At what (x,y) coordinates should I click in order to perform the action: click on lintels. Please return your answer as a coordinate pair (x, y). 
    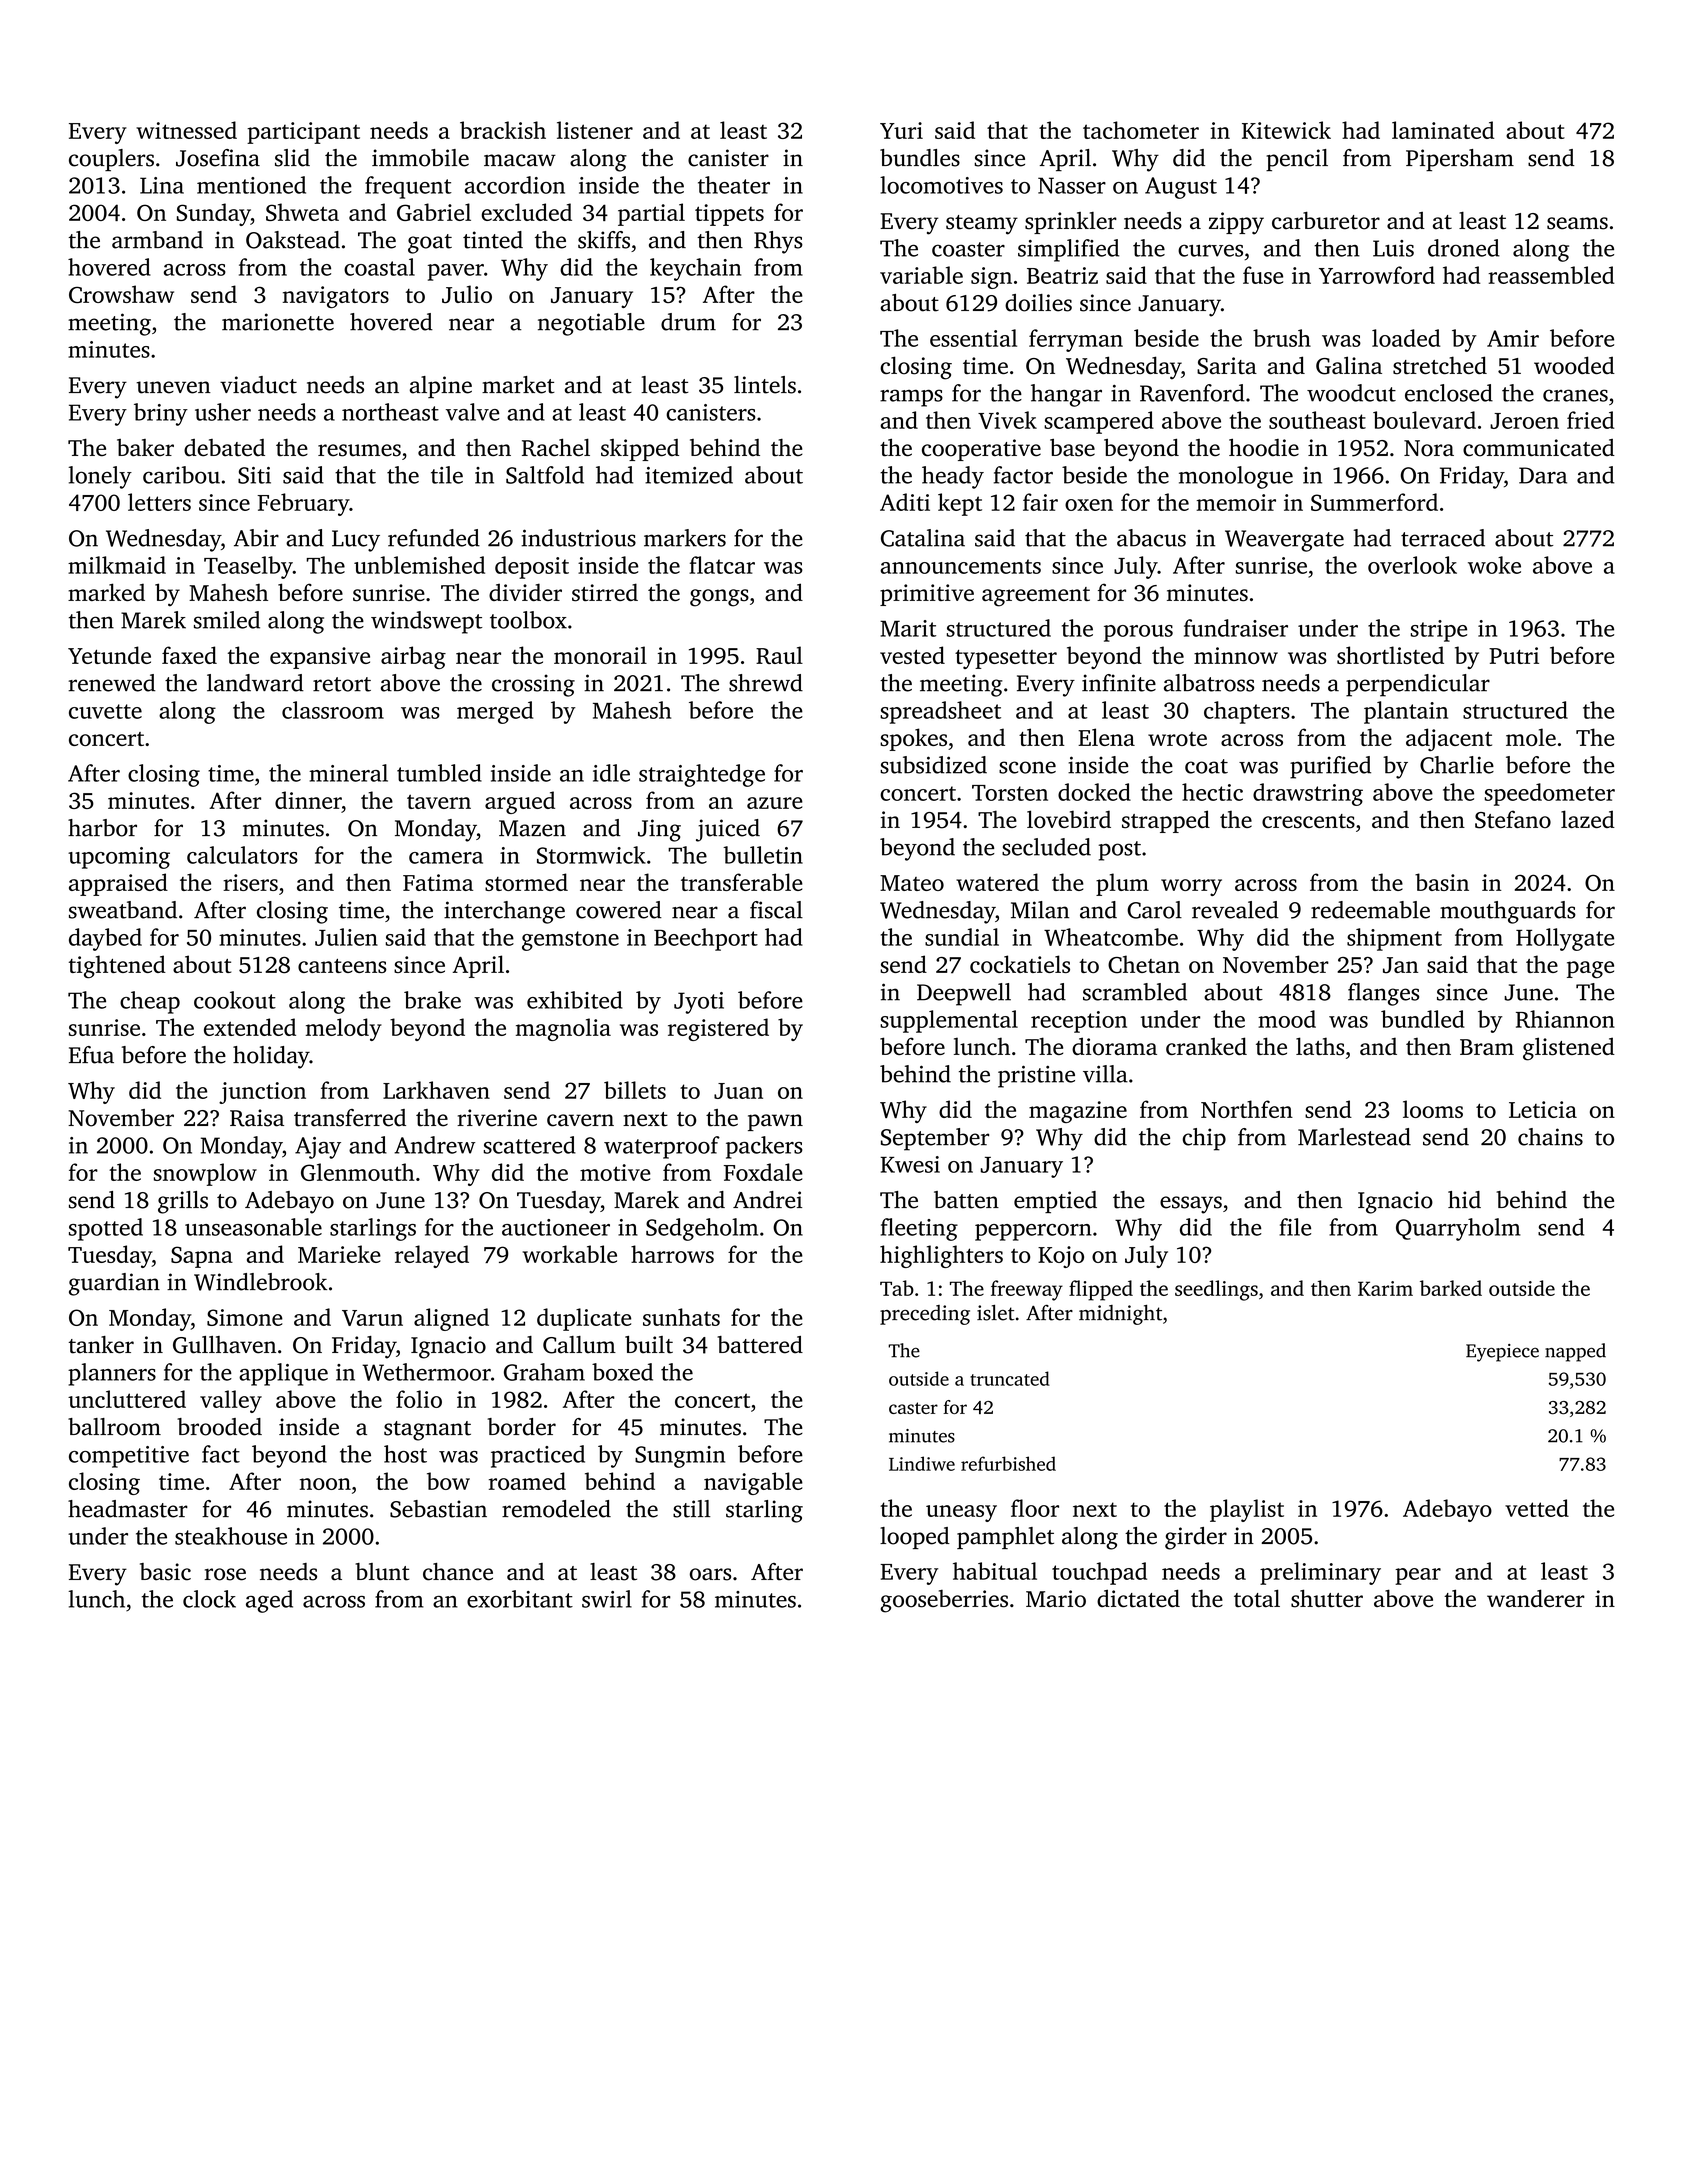
    Looking at the image, I should click on (765, 385).
